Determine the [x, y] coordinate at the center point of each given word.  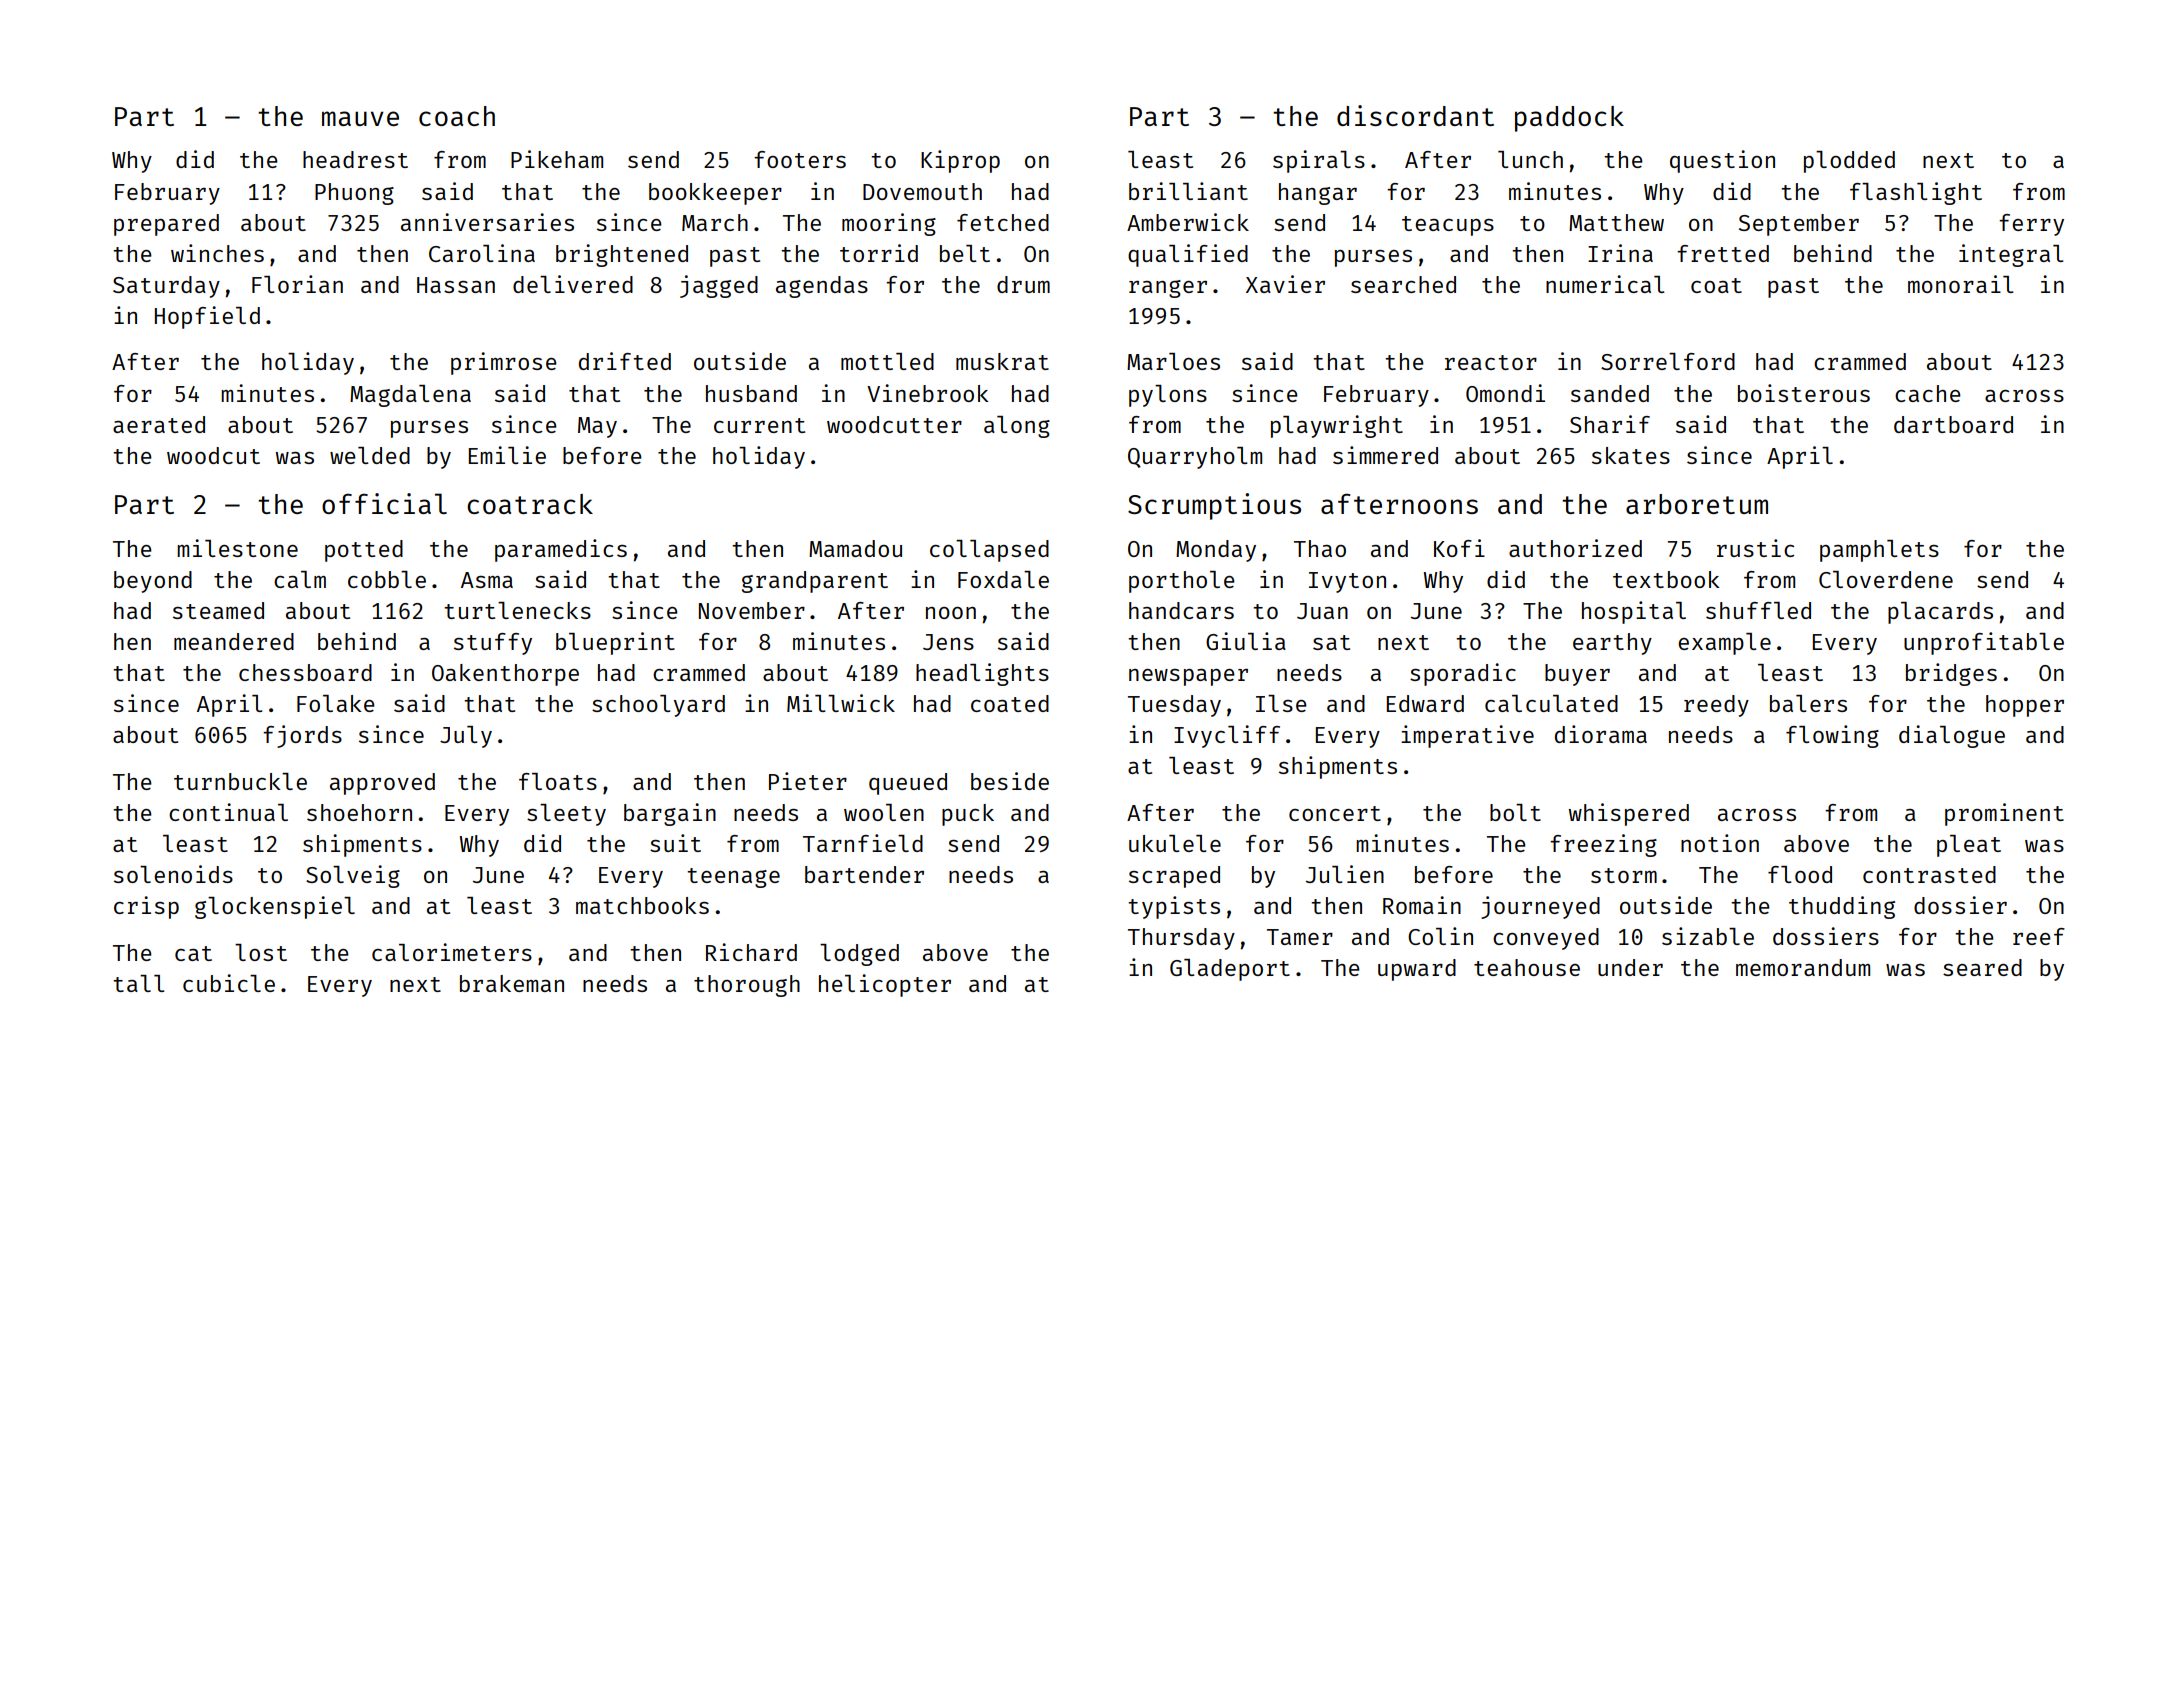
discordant [1415, 115]
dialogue [1952, 736]
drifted [625, 361]
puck [968, 815]
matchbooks [642, 905]
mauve [360, 118]
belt [965, 253]
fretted [1723, 253]
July [466, 737]
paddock [1569, 119]
